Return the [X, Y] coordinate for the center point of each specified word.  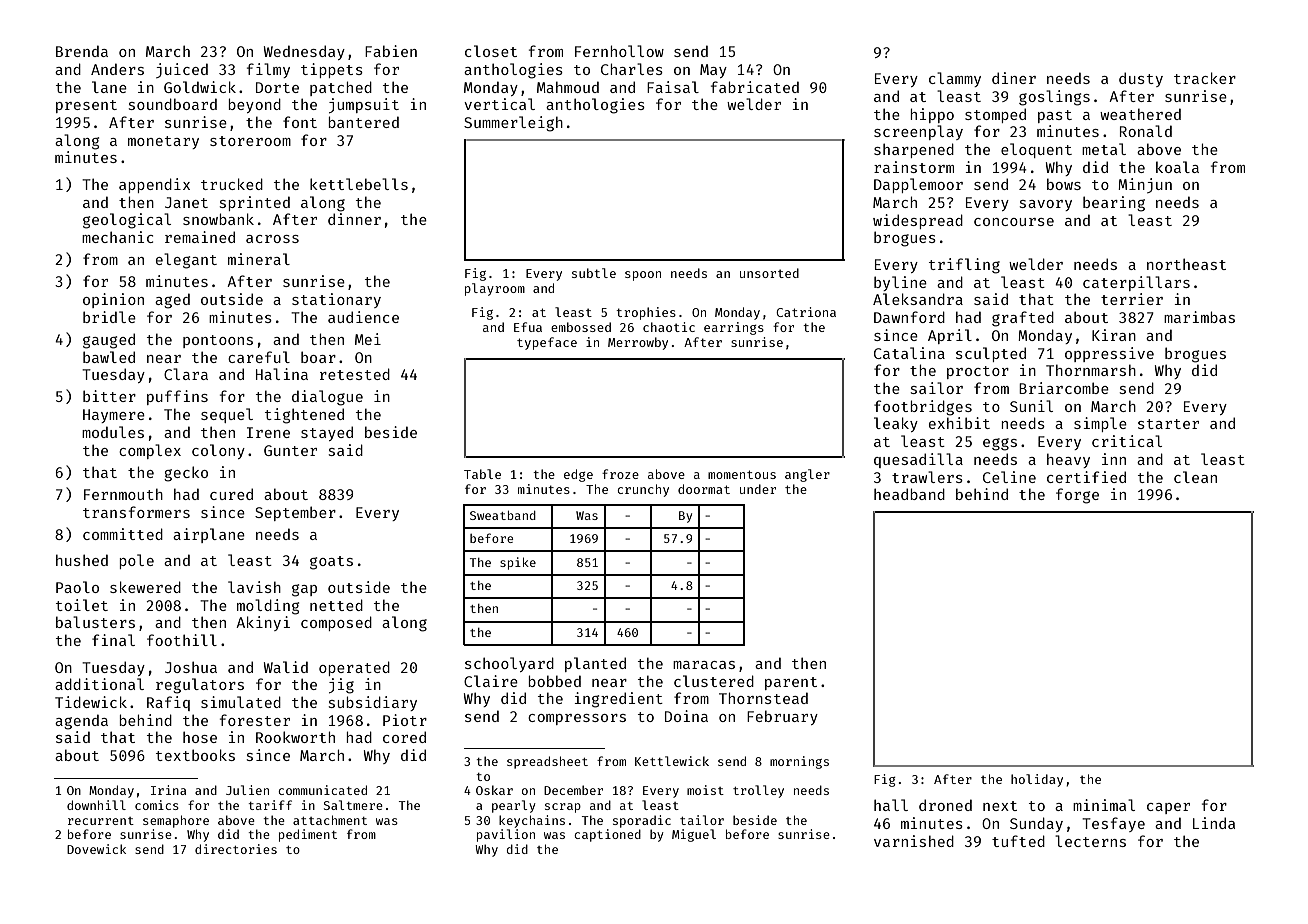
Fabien [391, 51]
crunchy [643, 490]
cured [231, 494]
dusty [1141, 79]
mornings [799, 762]
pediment [308, 835]
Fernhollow [619, 51]
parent [791, 683]
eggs [1000, 444]
